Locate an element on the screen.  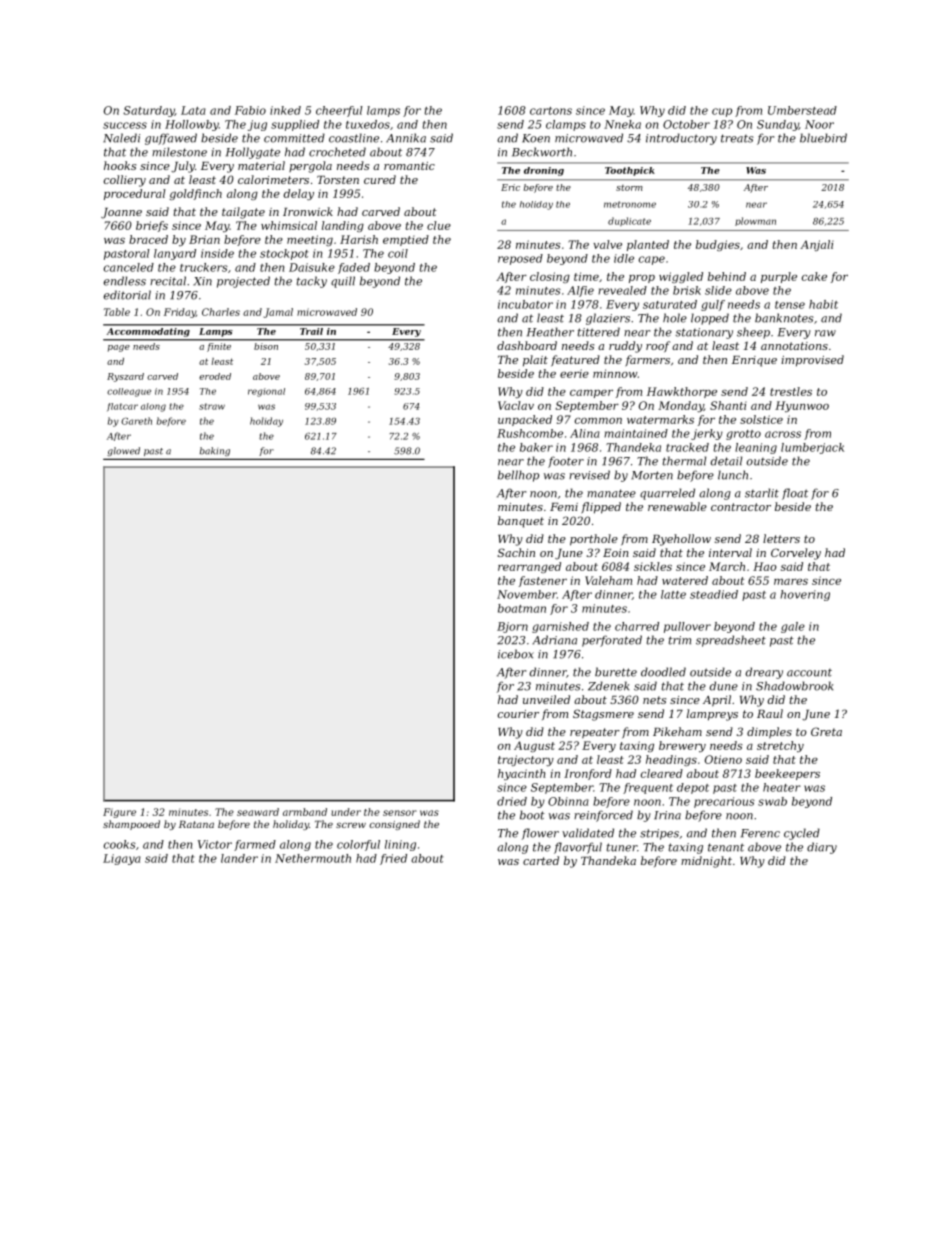
lopped is located at coordinates (710, 319).
